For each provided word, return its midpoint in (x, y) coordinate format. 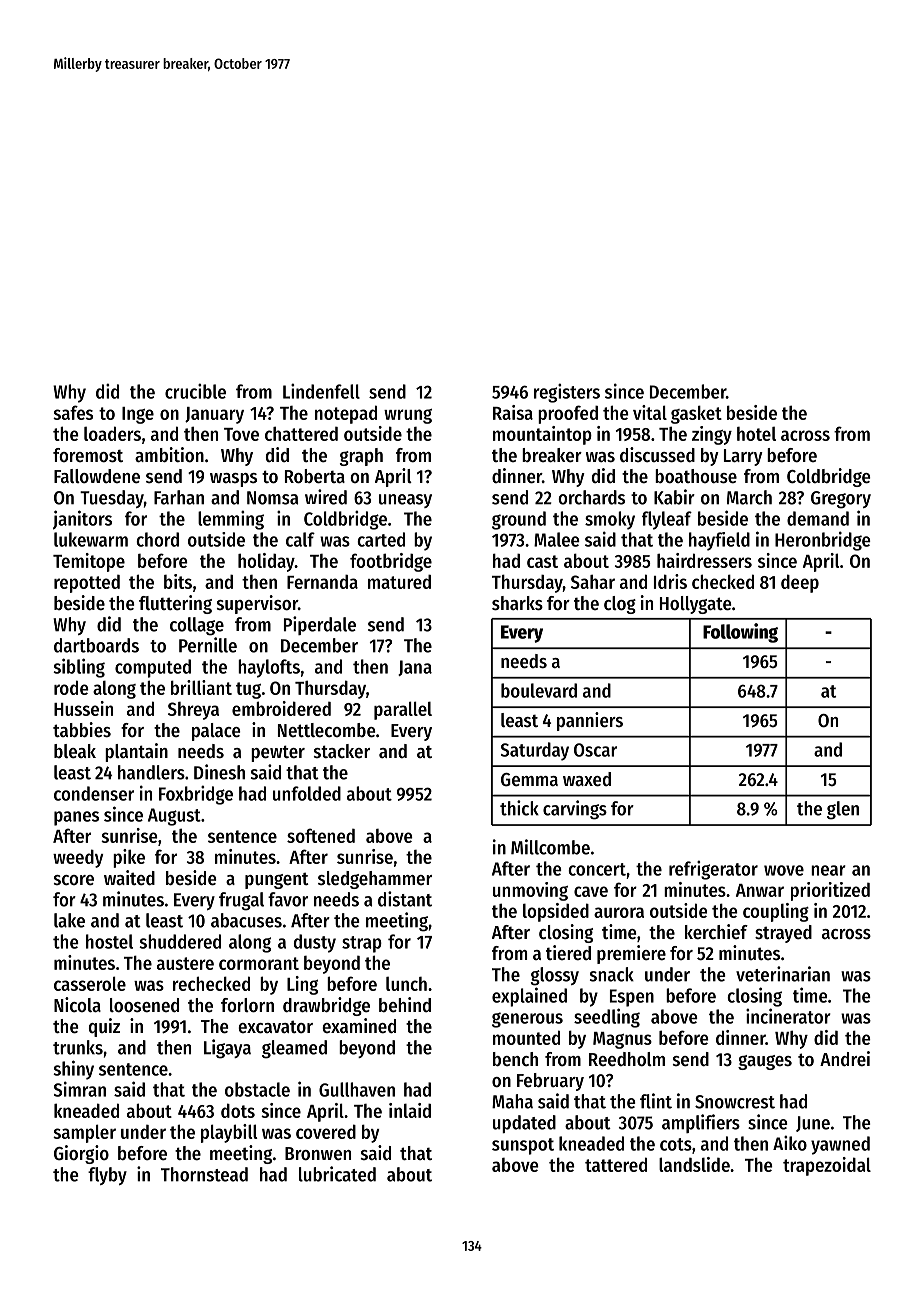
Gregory (841, 500)
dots (238, 1110)
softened (321, 835)
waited (129, 878)
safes (73, 412)
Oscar (595, 750)
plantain (136, 752)
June (813, 1124)
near (828, 870)
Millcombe (550, 847)
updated (524, 1124)
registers (567, 393)
